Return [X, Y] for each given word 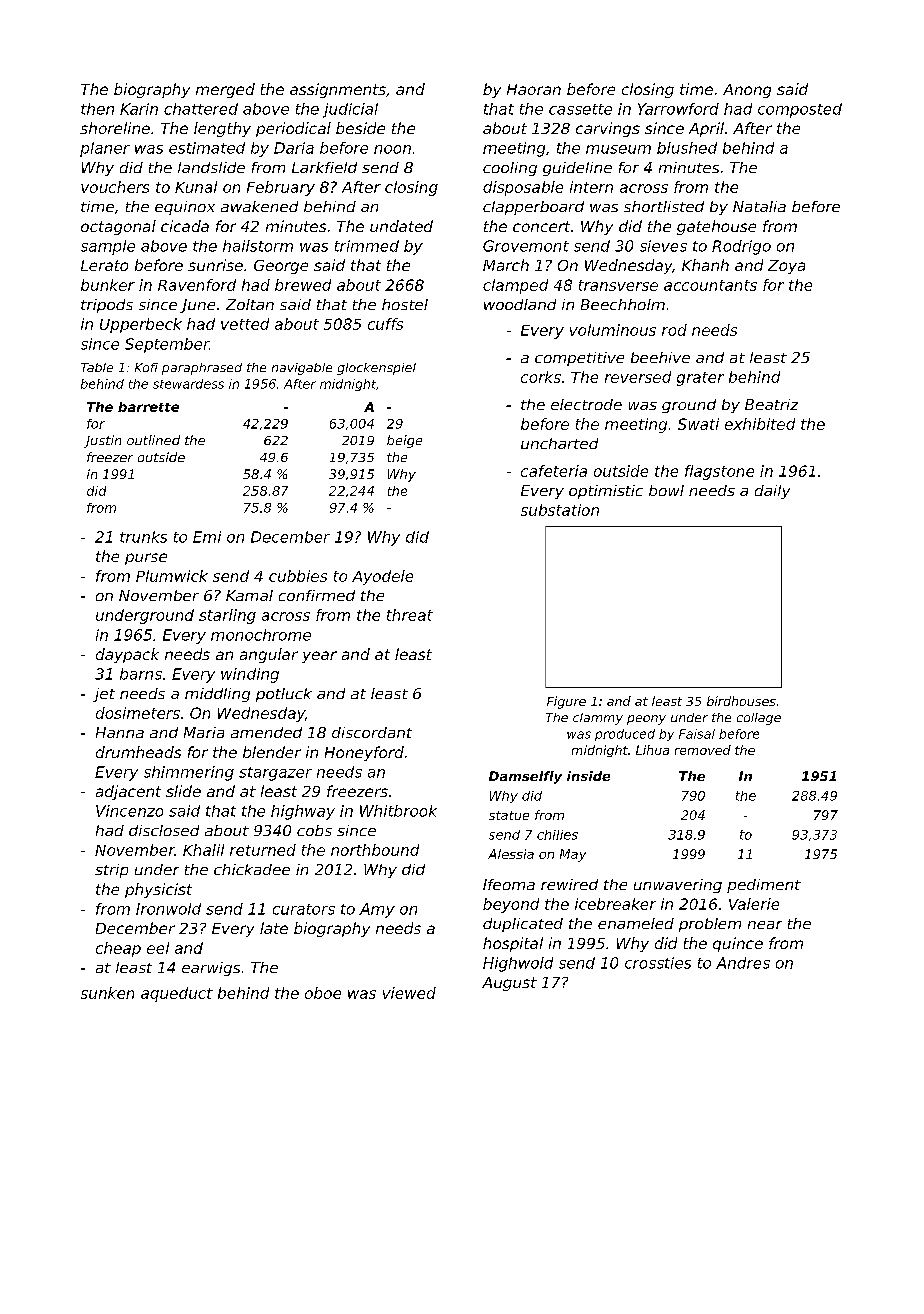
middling [217, 695]
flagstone [719, 472]
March [506, 265]
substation [560, 510]
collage [759, 719]
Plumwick [172, 576]
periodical [293, 129]
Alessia [511, 854]
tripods [107, 306]
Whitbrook [398, 811]
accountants [710, 285]
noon [392, 149]
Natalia [759, 206]
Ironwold [168, 909]
